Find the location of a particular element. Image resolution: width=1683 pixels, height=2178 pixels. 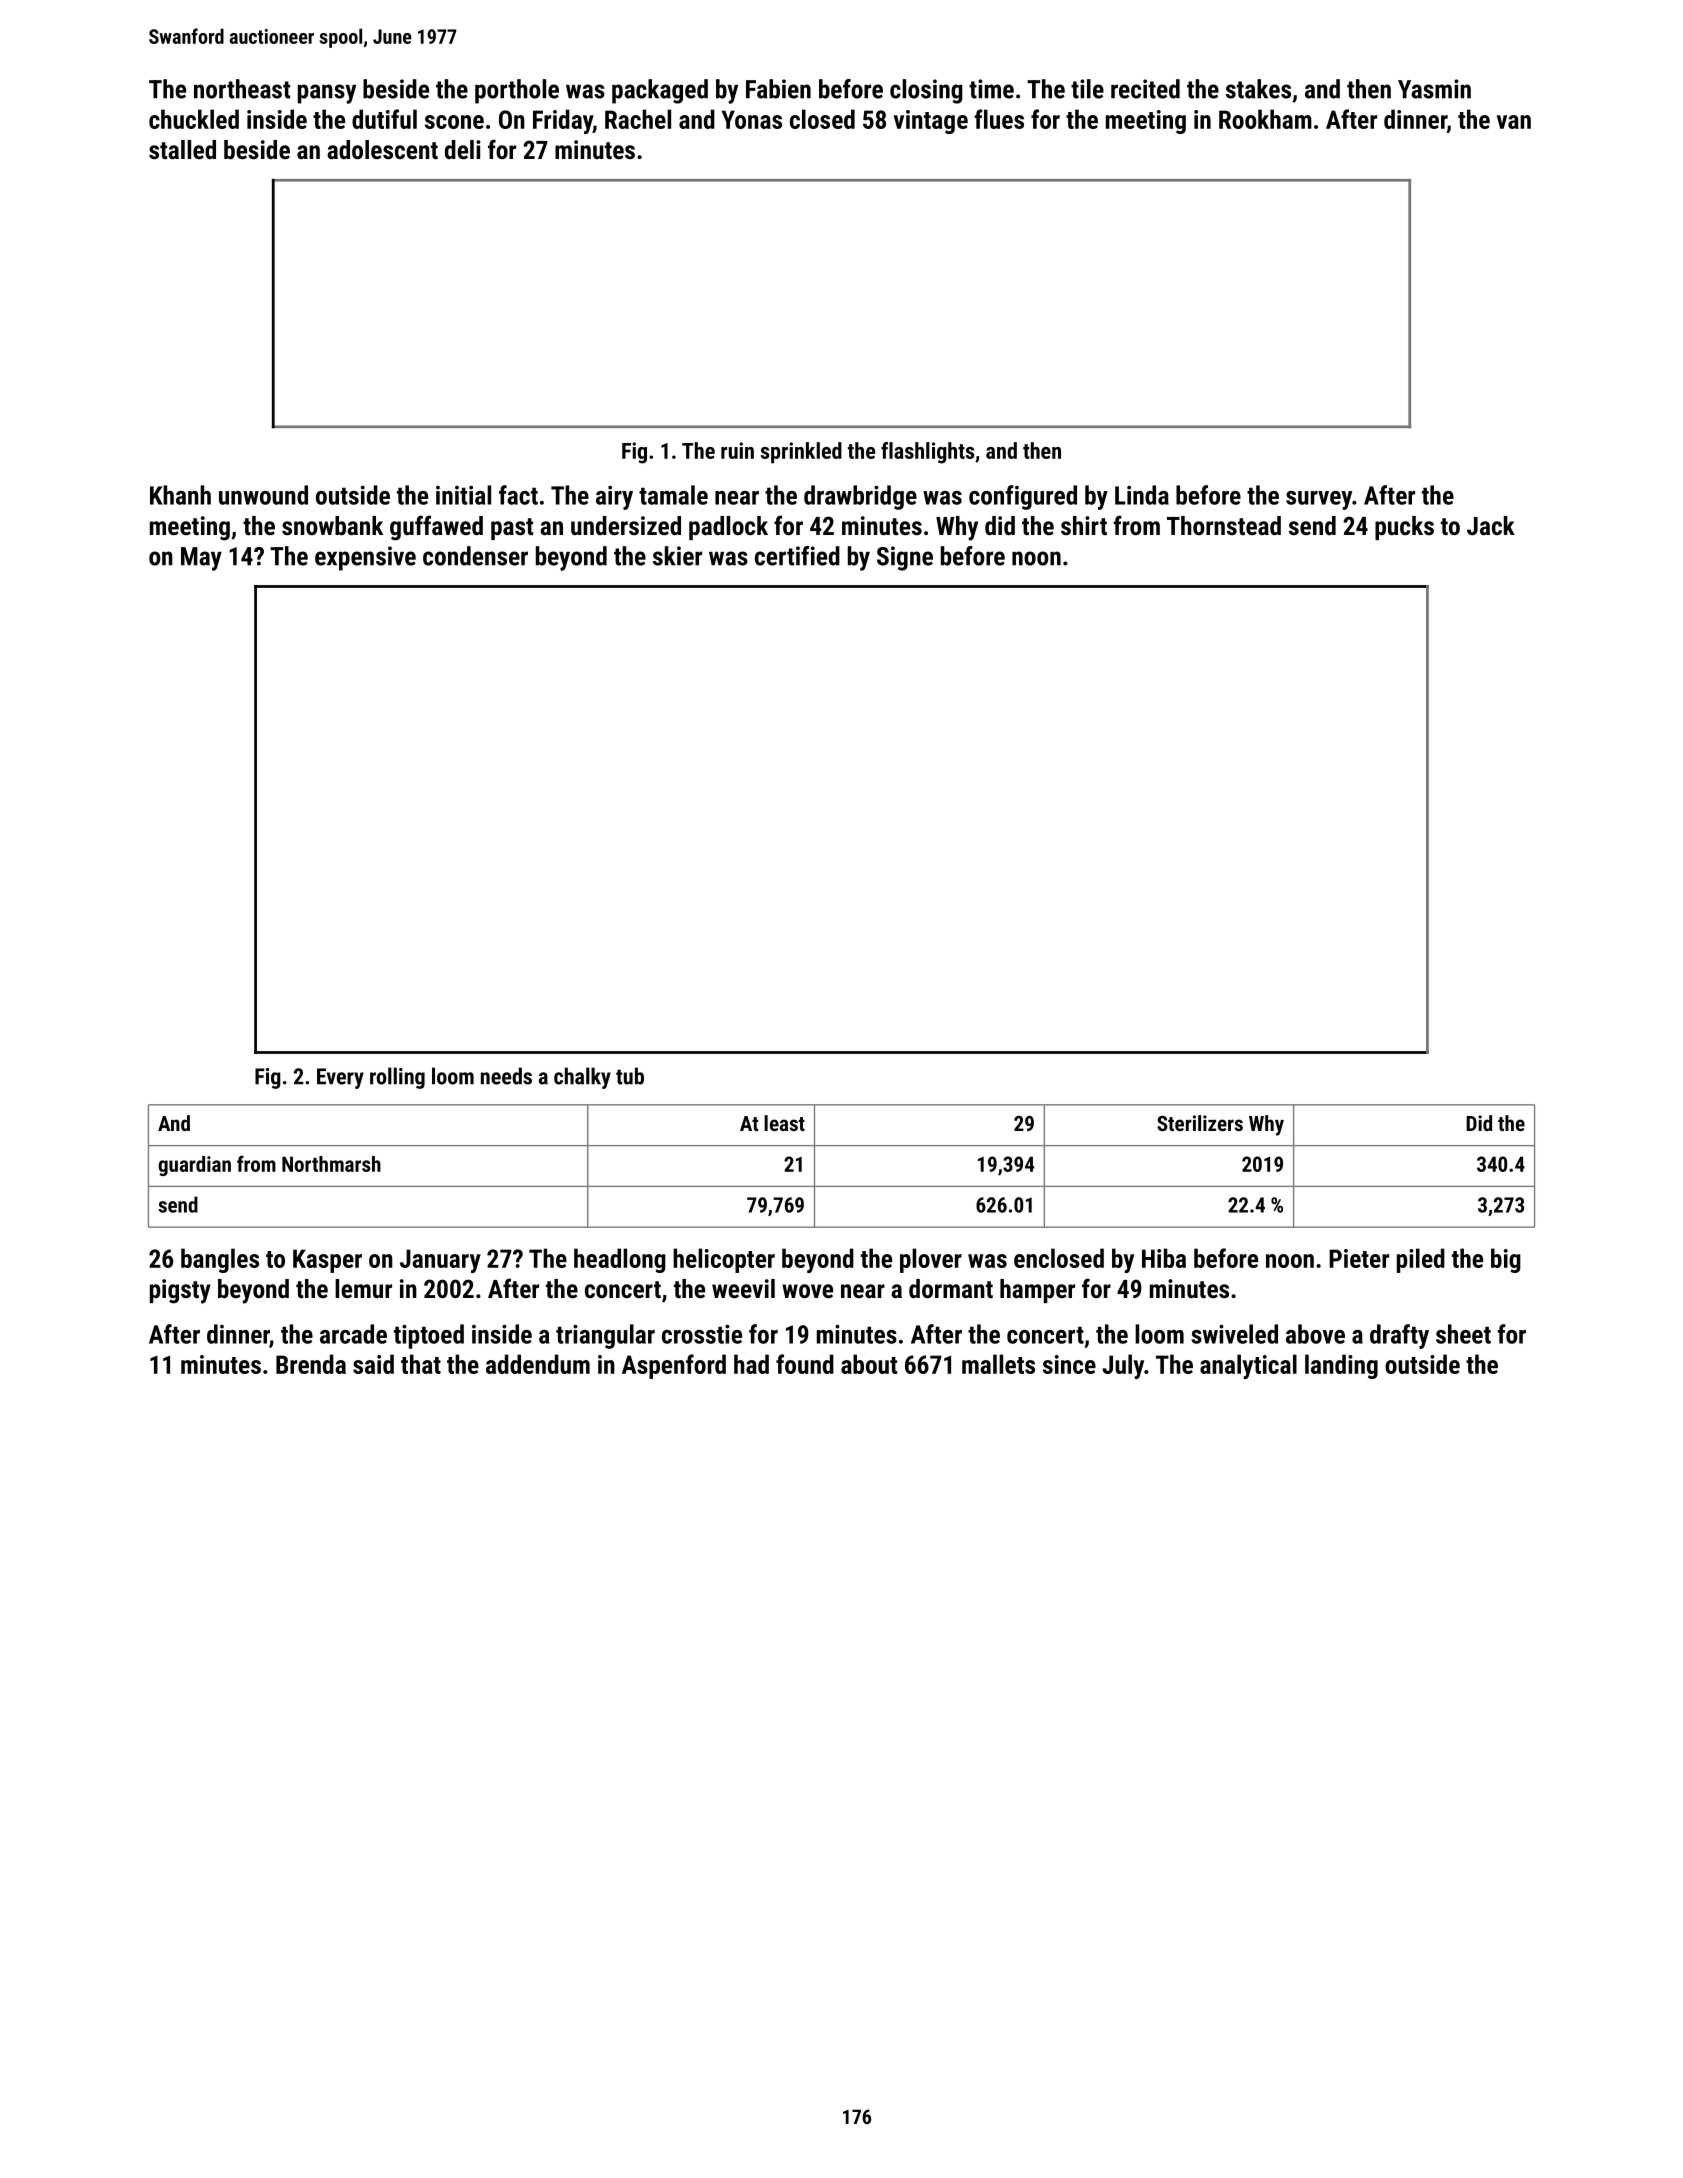

flues is located at coordinates (999, 119).
